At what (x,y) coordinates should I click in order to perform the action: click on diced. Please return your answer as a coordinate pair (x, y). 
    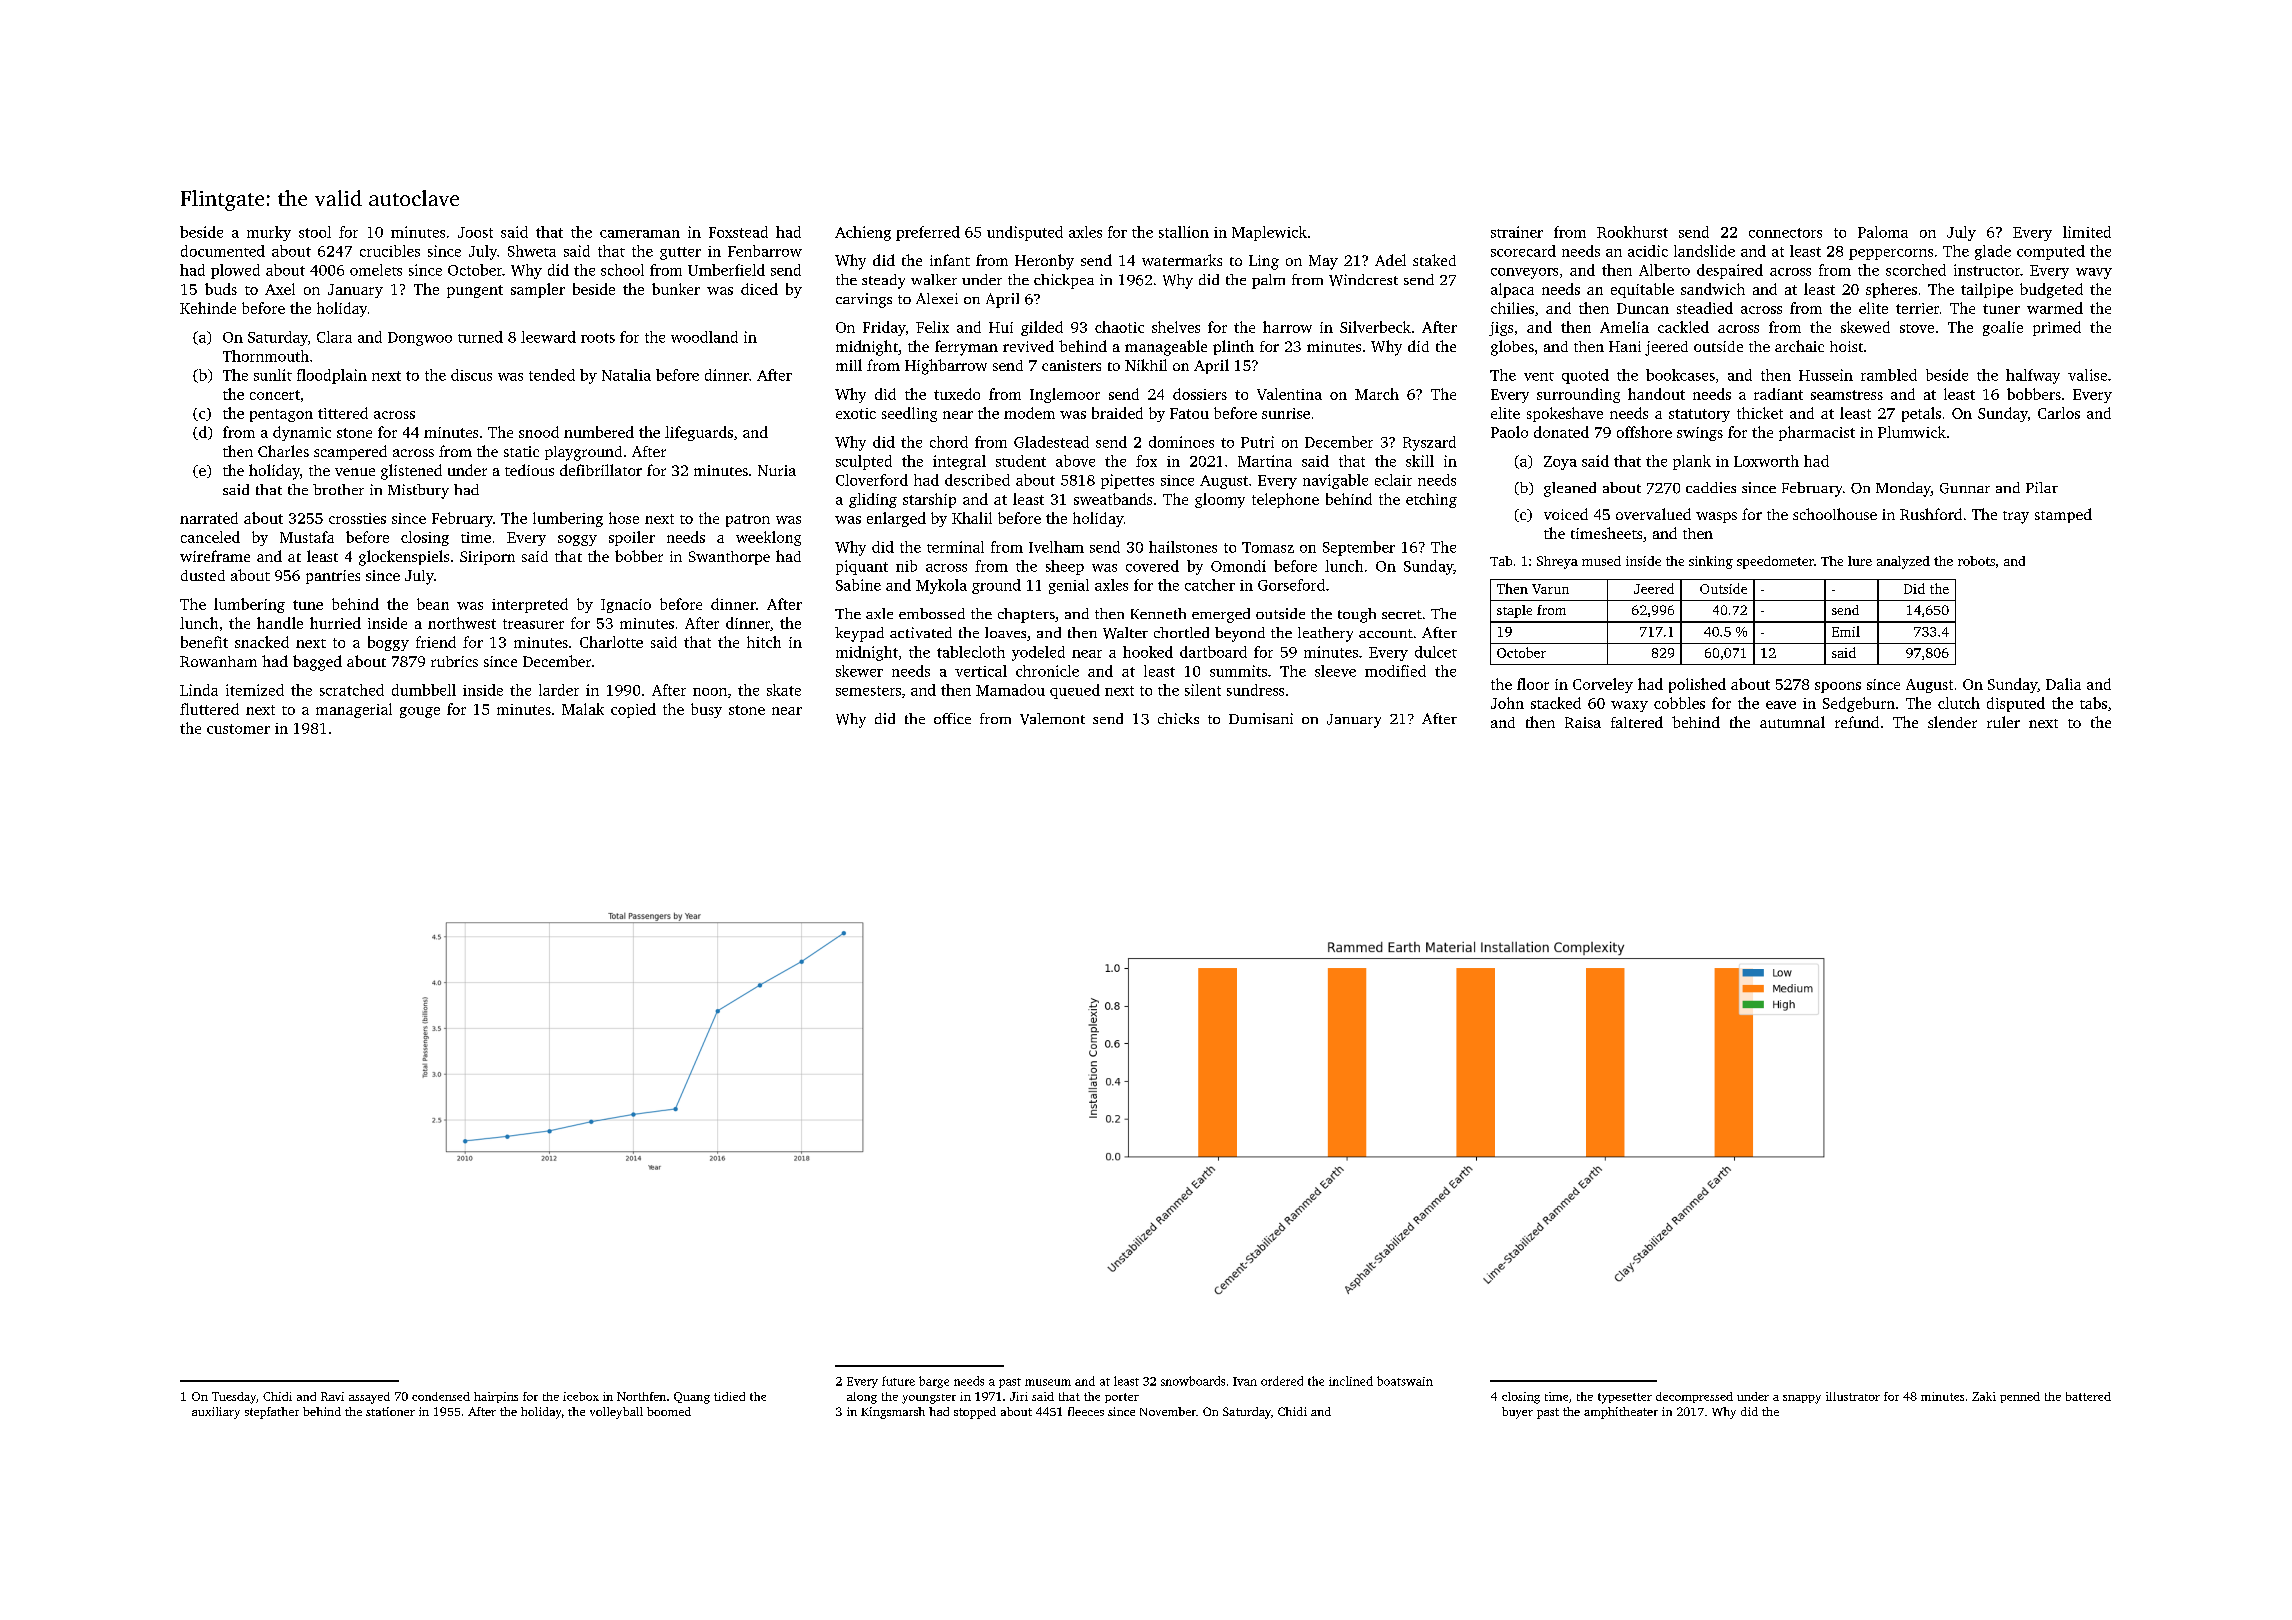
    Looking at the image, I should click on (759, 289).
